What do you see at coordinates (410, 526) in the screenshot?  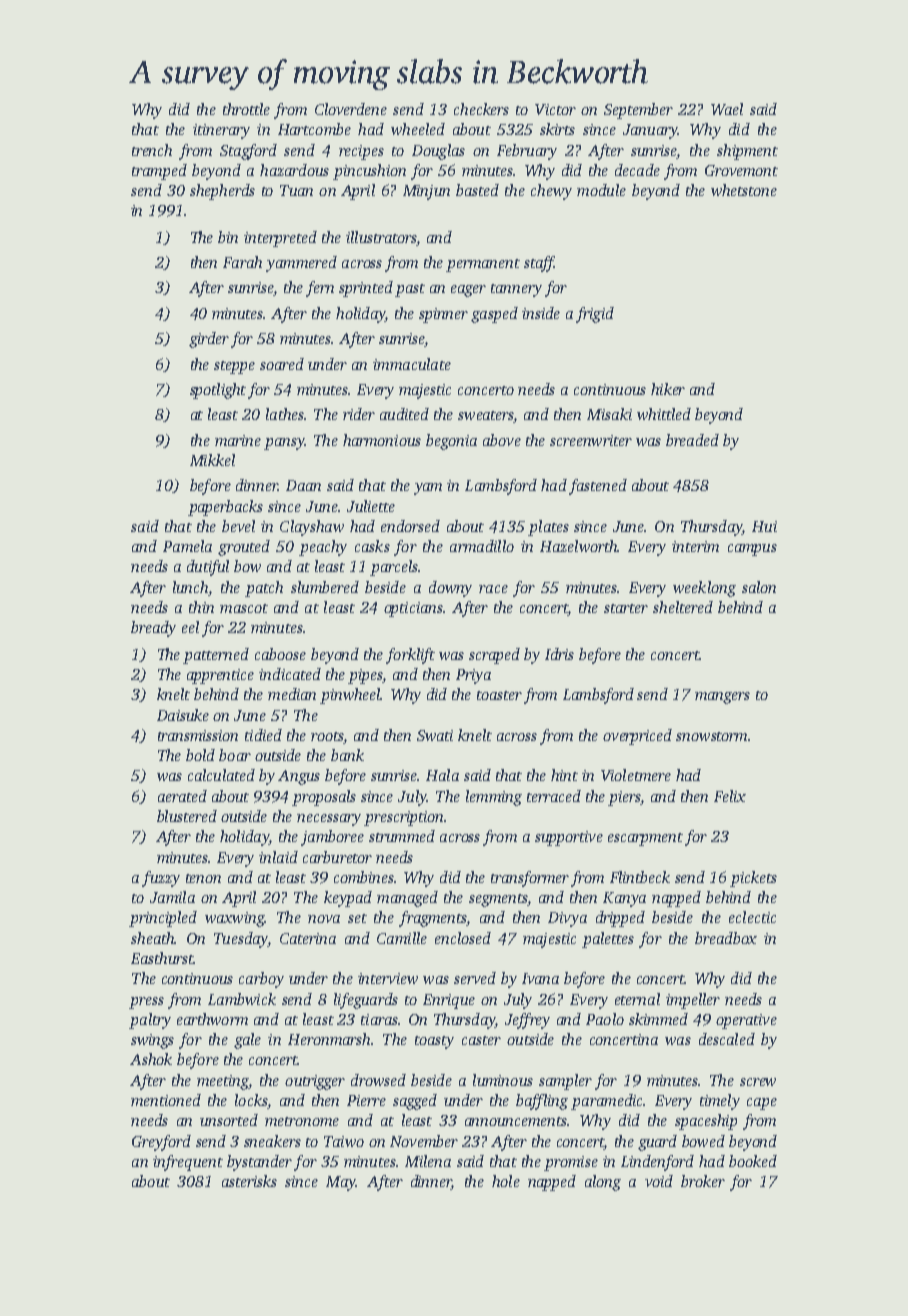 I see `endorsed` at bounding box center [410, 526].
